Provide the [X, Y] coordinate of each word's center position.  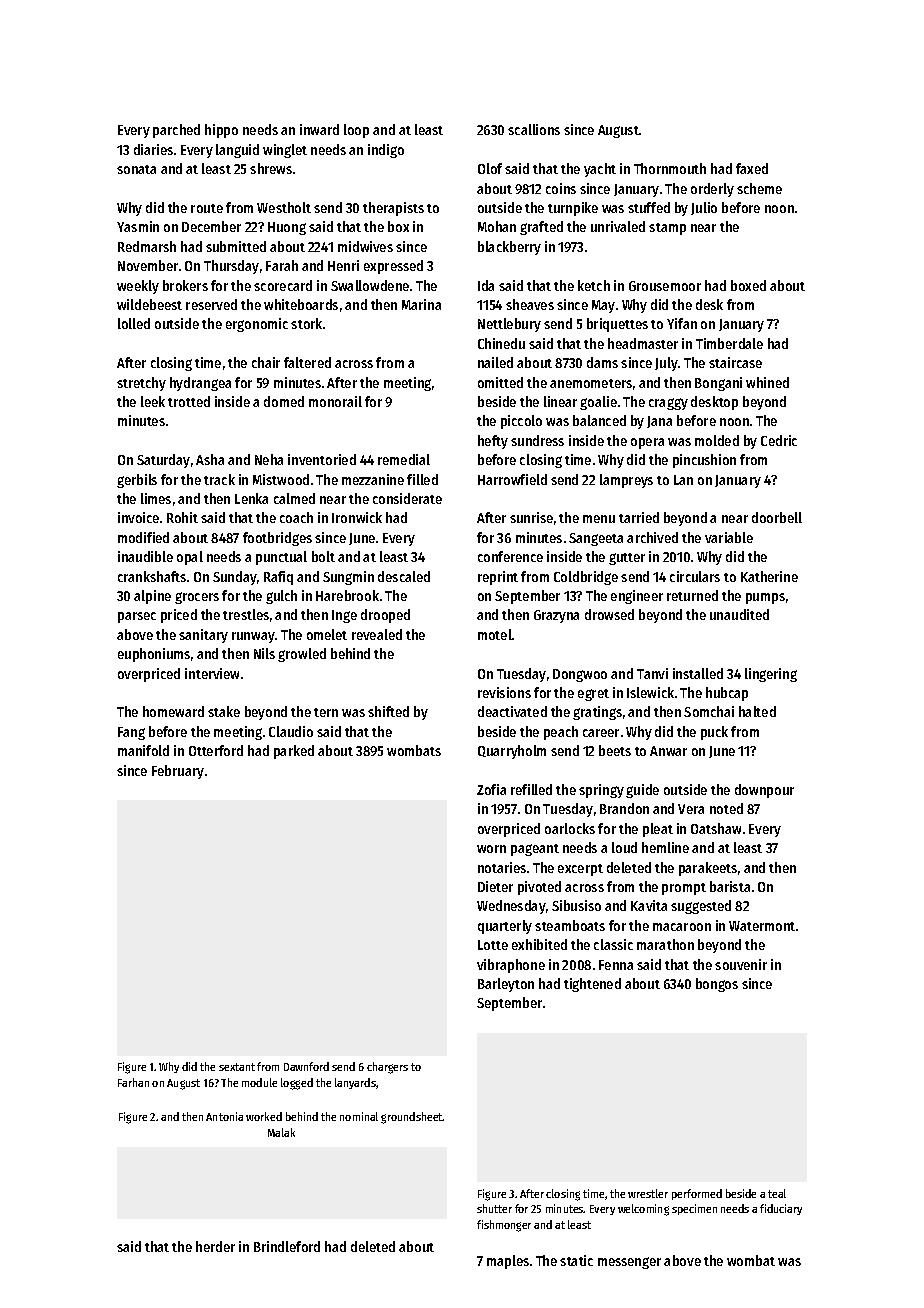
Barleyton [506, 985]
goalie [598, 403]
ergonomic [257, 325]
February [178, 772]
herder [215, 1246]
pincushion [704, 461]
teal [777, 1193]
